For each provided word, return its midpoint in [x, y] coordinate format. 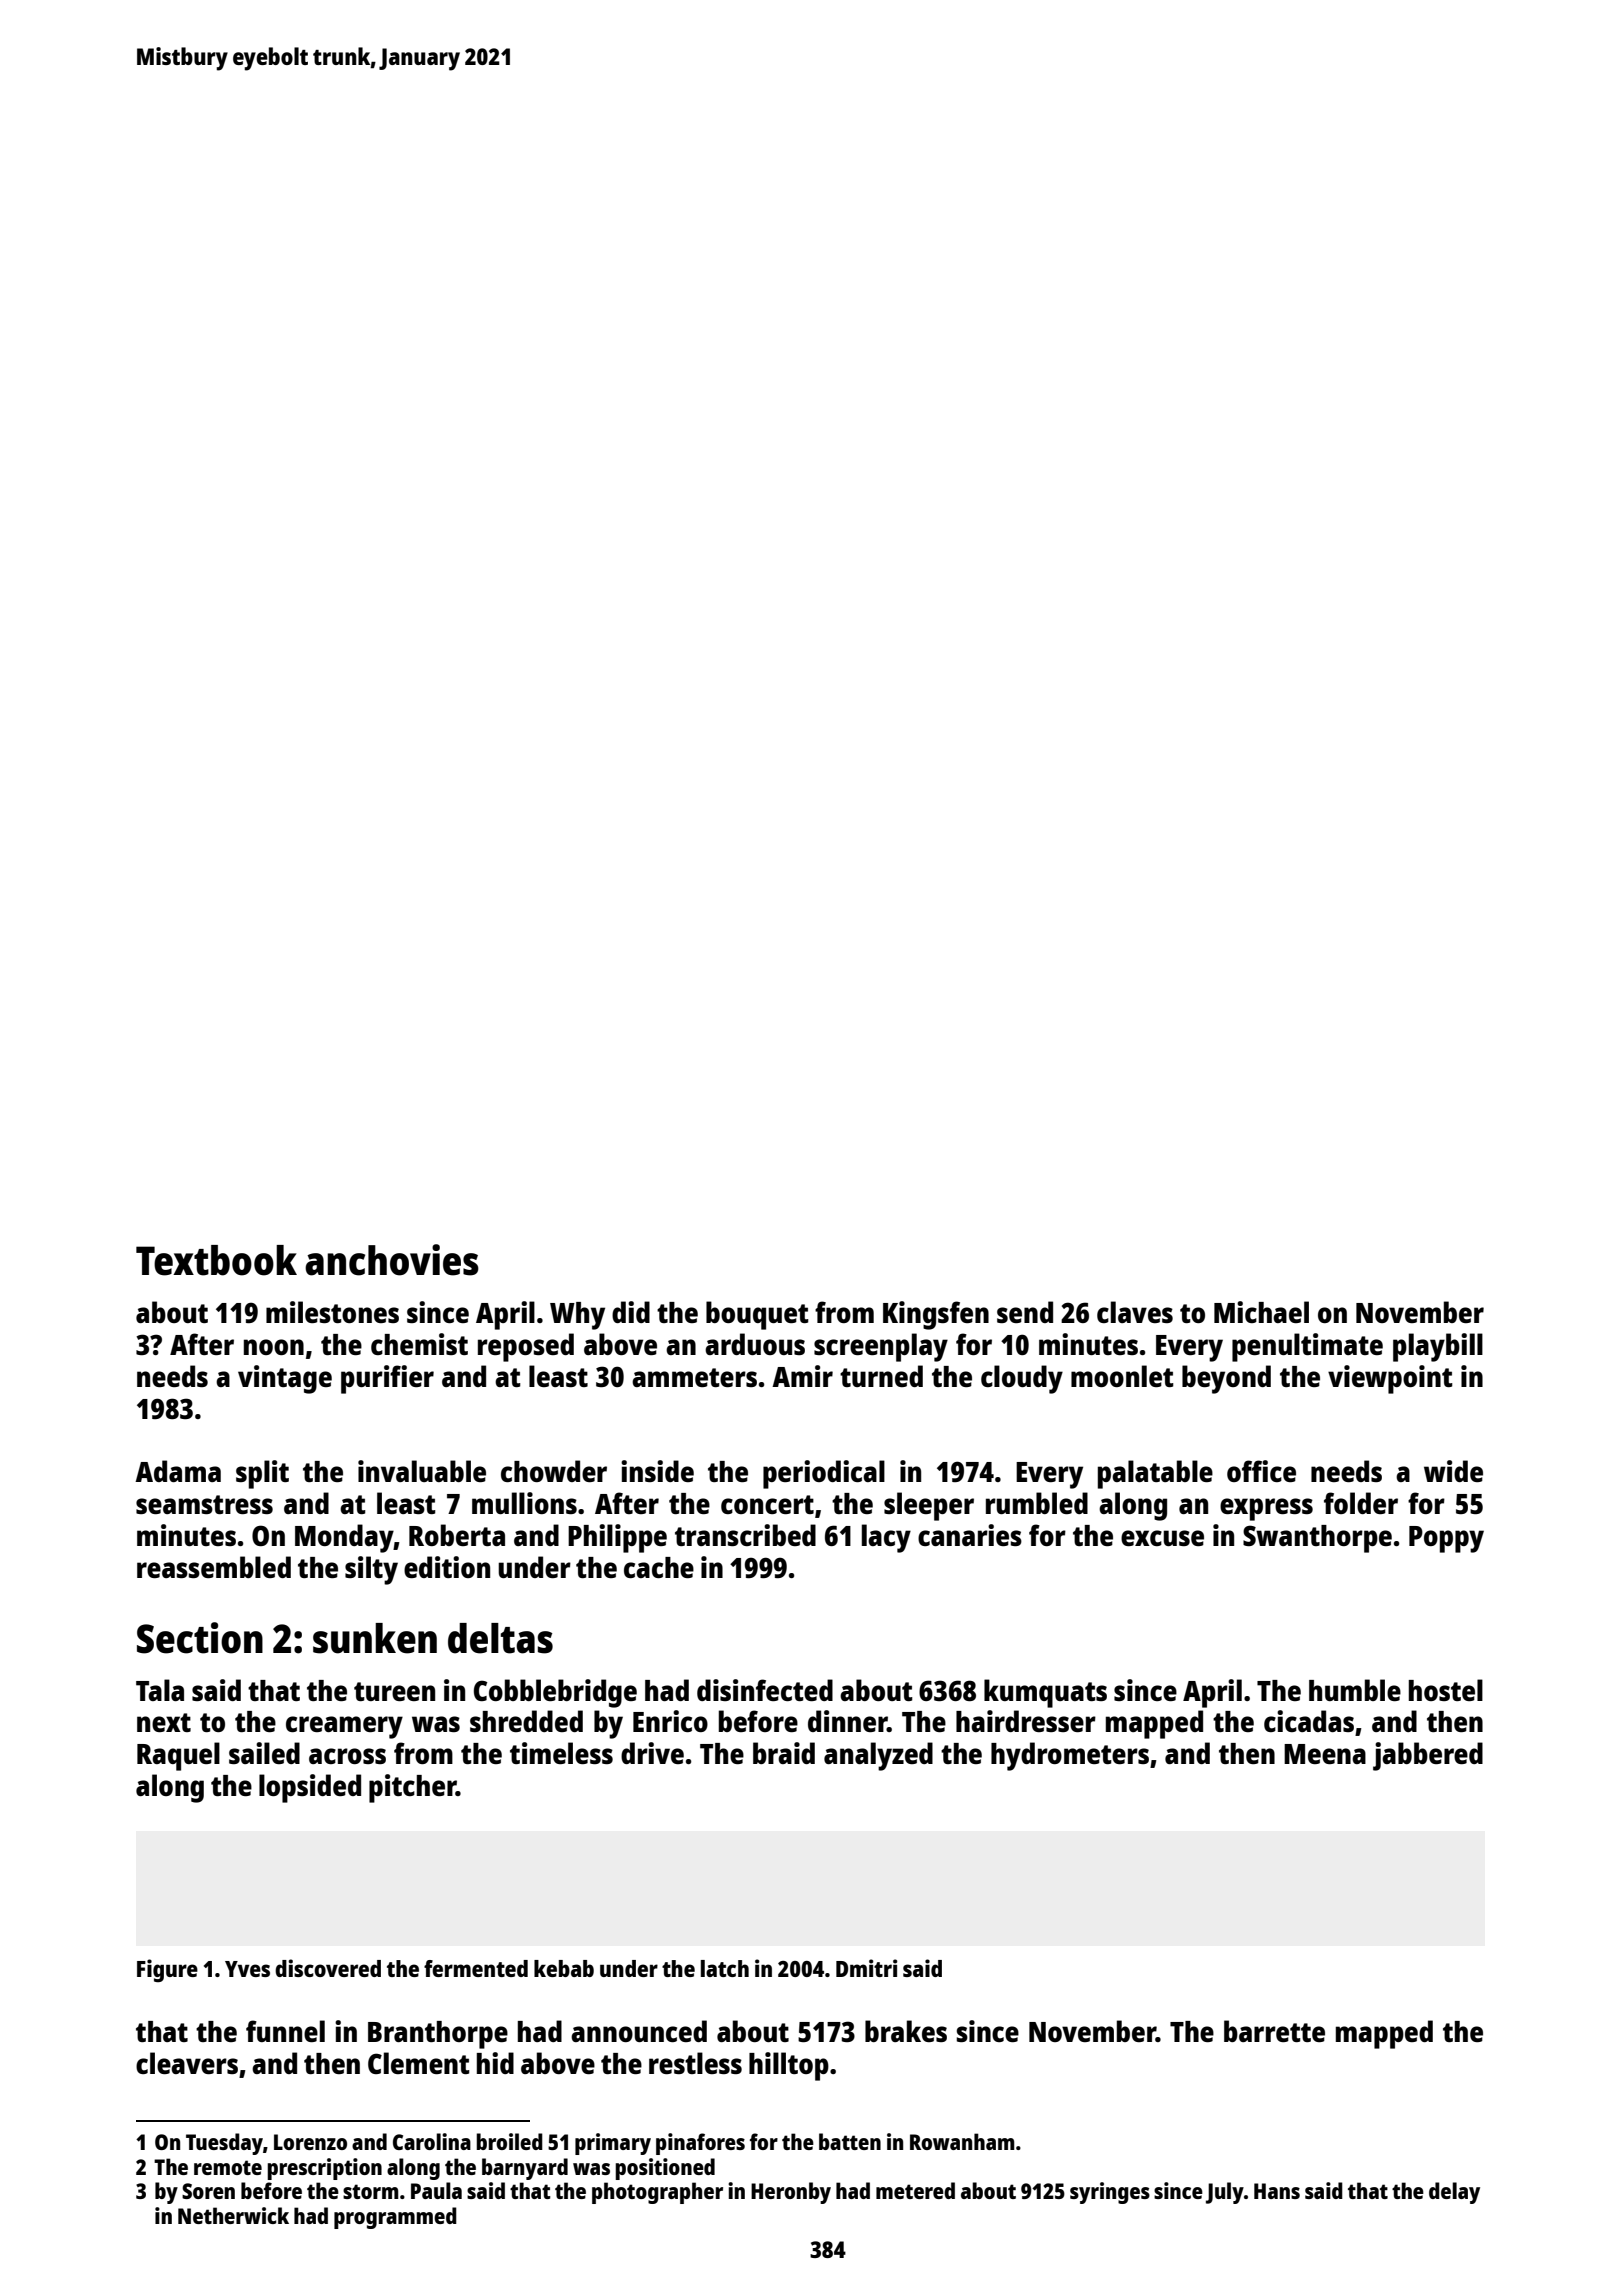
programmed [395, 2218]
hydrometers [1070, 1756]
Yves [247, 1969]
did [631, 1312]
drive [652, 1753]
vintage [285, 1379]
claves [1135, 1312]
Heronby [791, 2193]
